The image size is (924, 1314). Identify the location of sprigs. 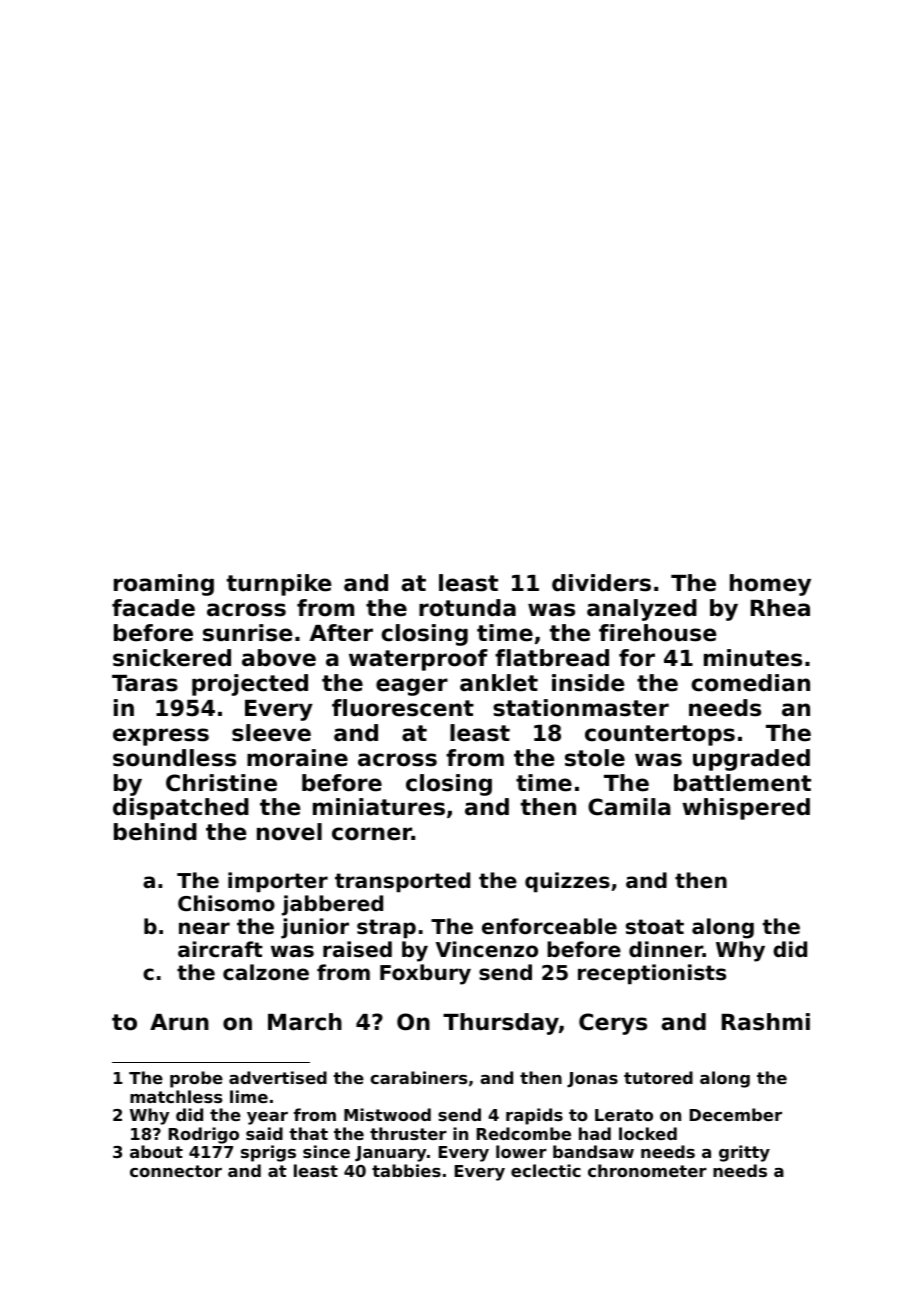
(268, 1153).
